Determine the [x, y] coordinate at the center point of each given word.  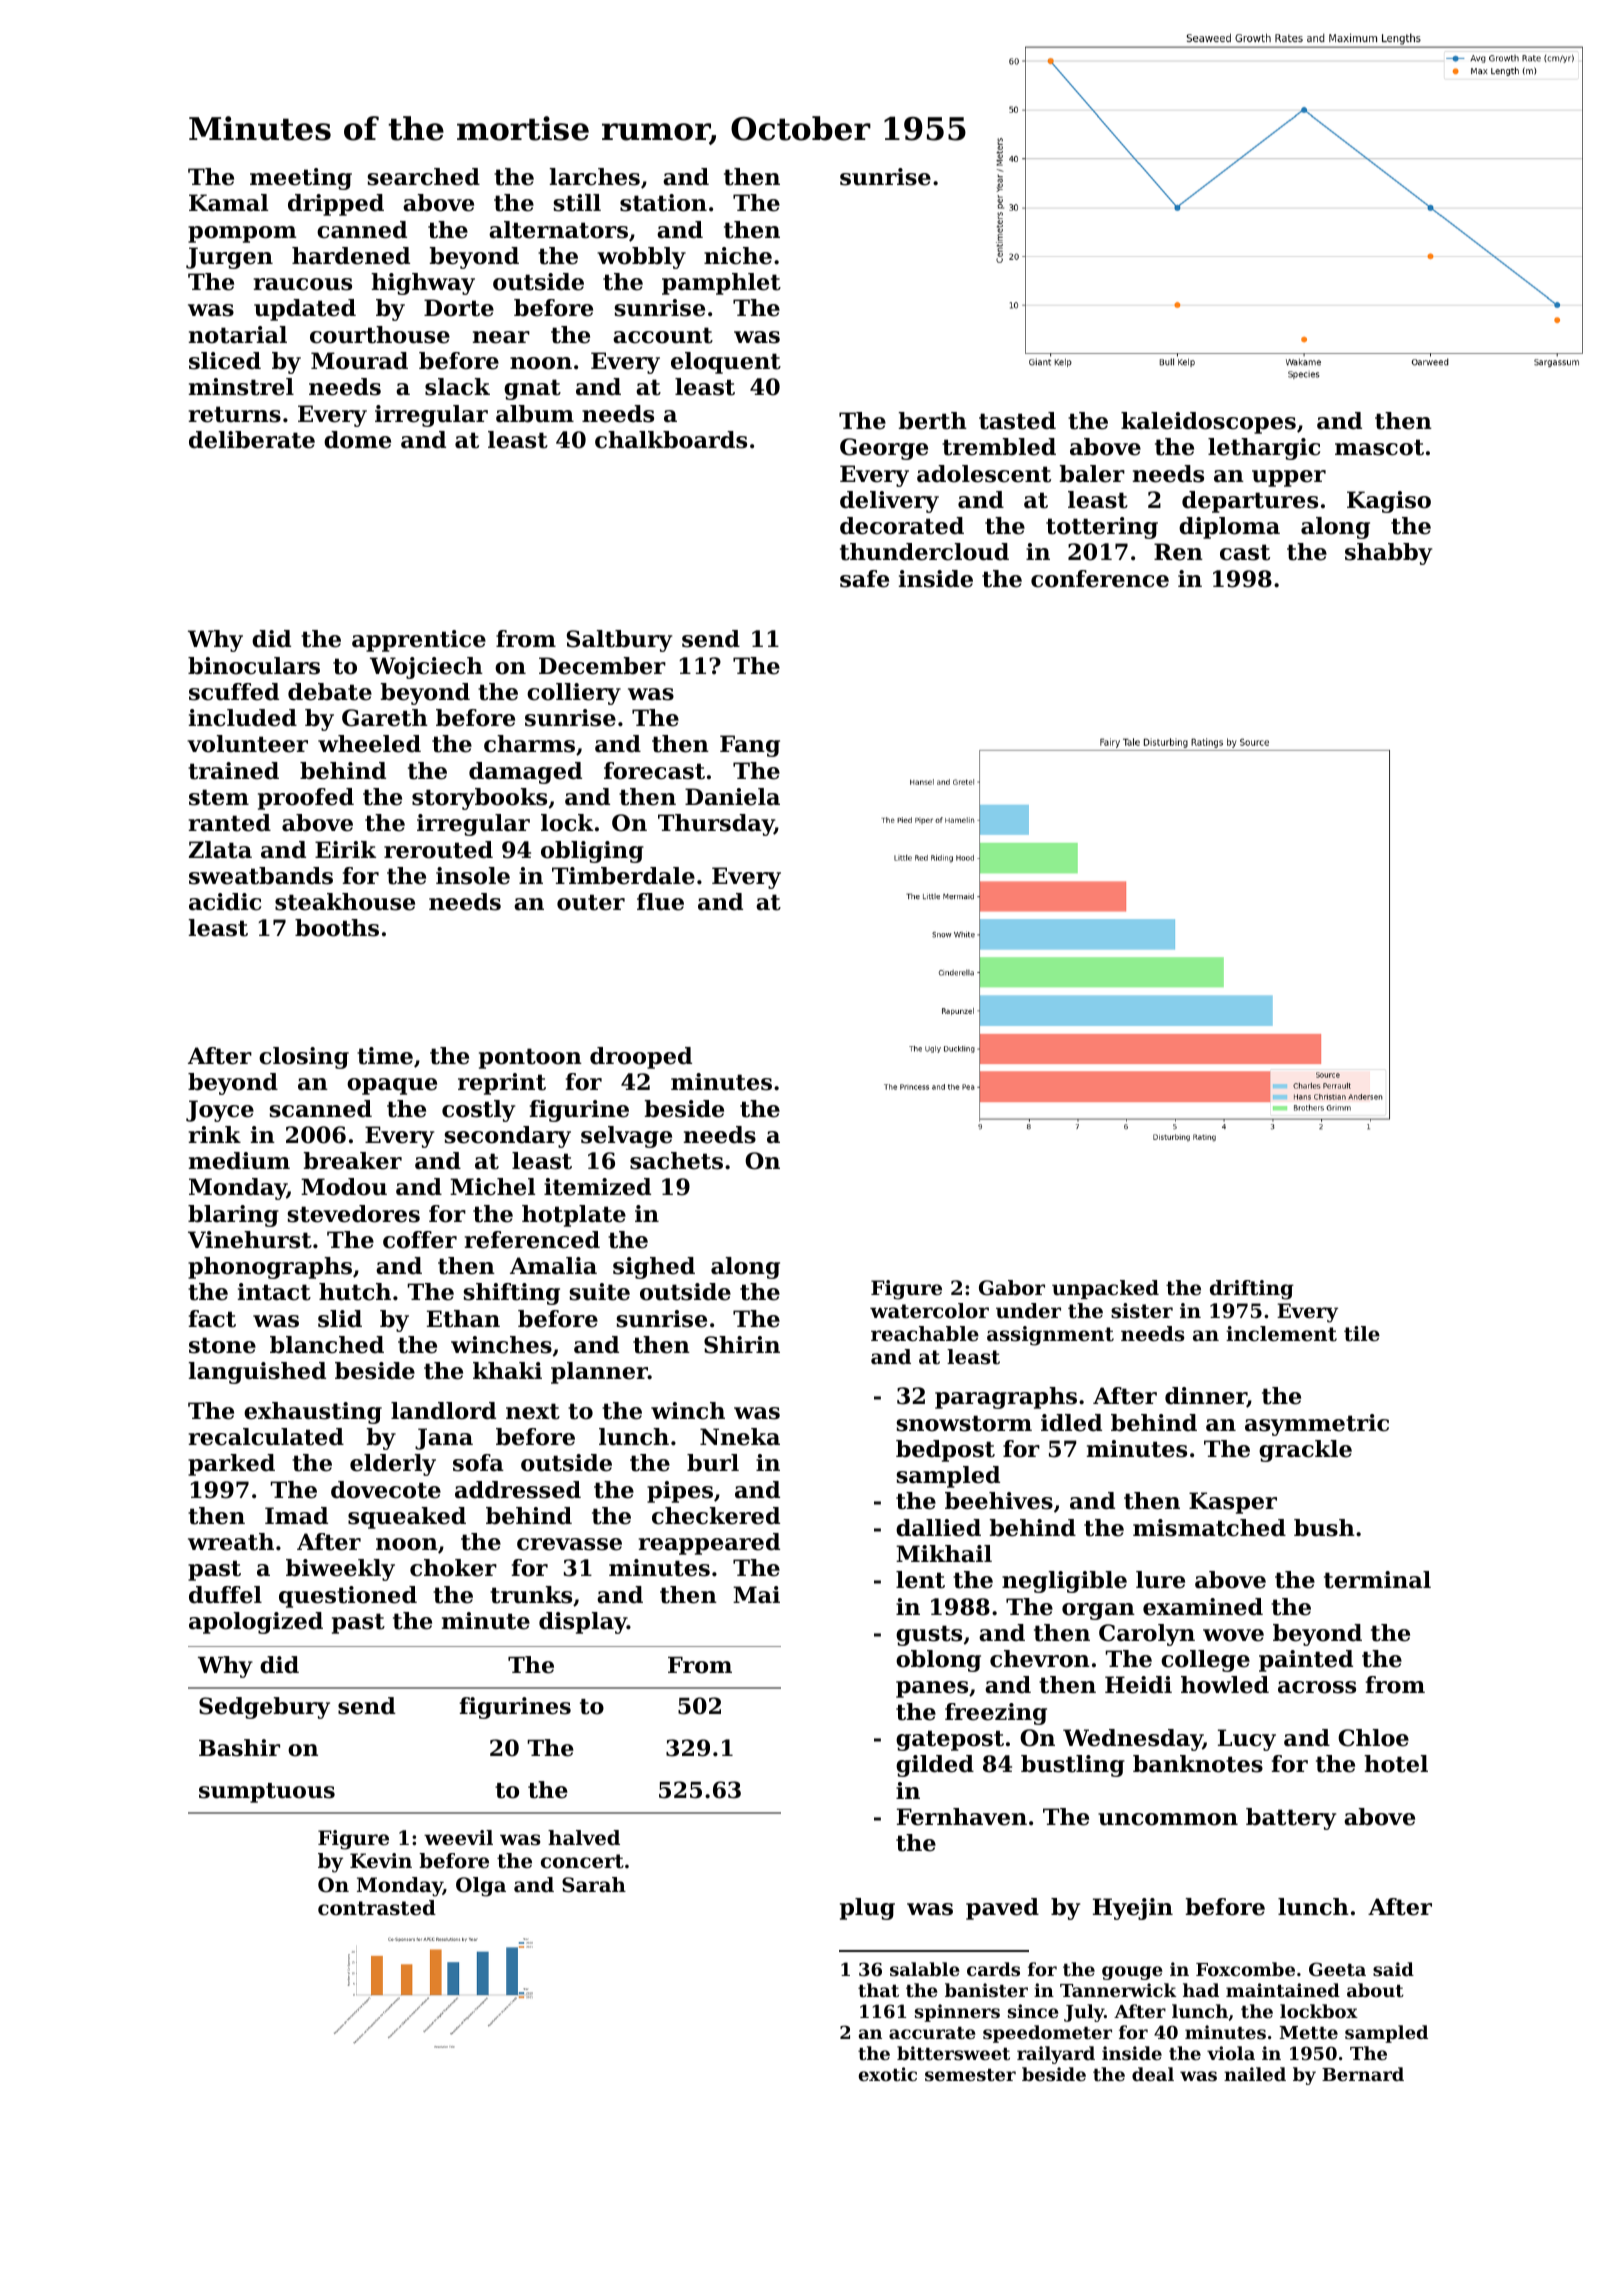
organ [1098, 1611]
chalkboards [671, 440]
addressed [518, 1490]
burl [713, 1463]
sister [1142, 1311]
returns [235, 414]
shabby [1388, 554]
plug [867, 1909]
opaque [392, 1086]
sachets [676, 1161]
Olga [481, 1887]
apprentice [419, 641]
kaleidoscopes [1208, 423]
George [884, 449]
